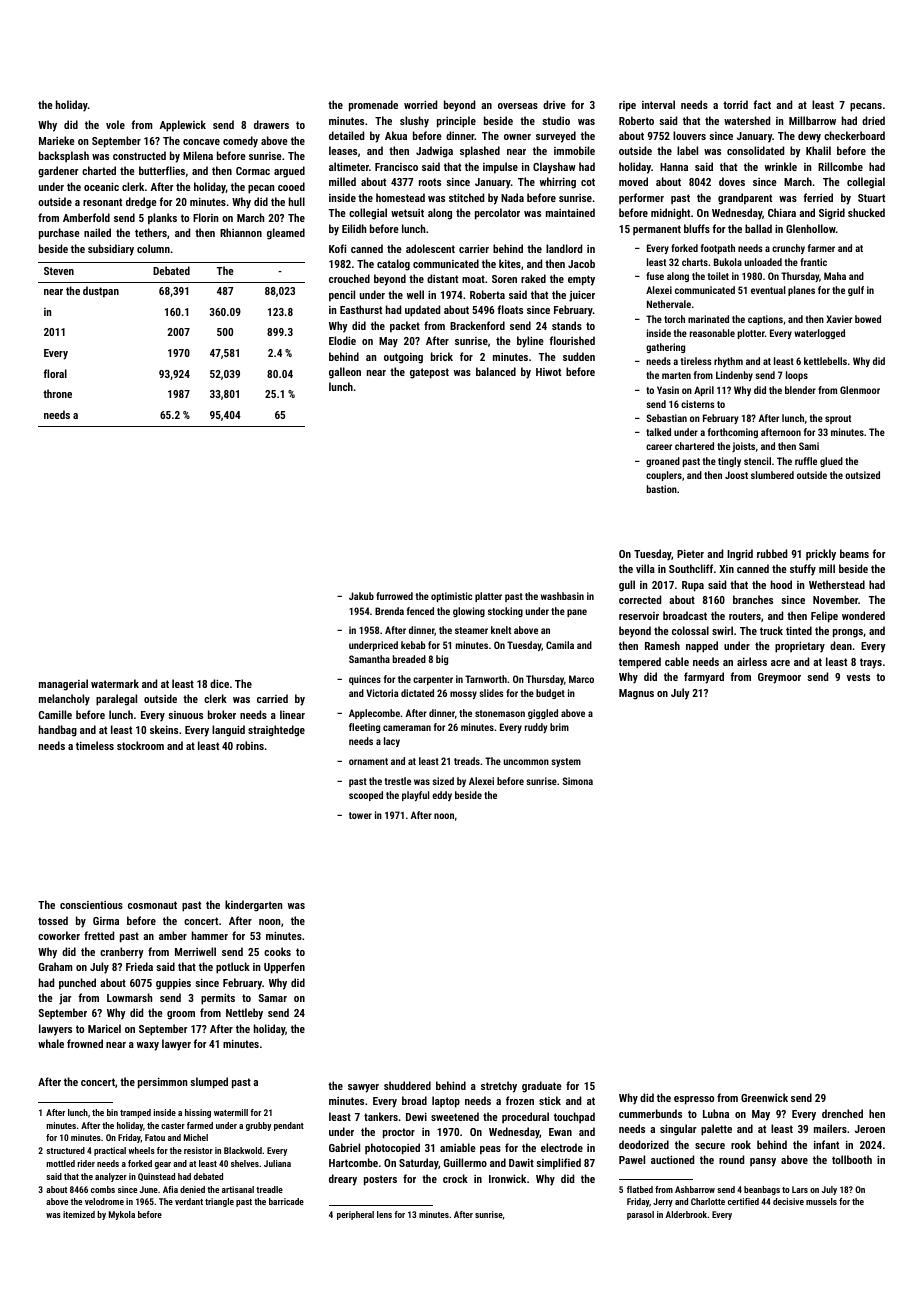 The image size is (924, 1308). Describe the element at coordinates (640, 1215) in the document. I see `parasol` at that location.
